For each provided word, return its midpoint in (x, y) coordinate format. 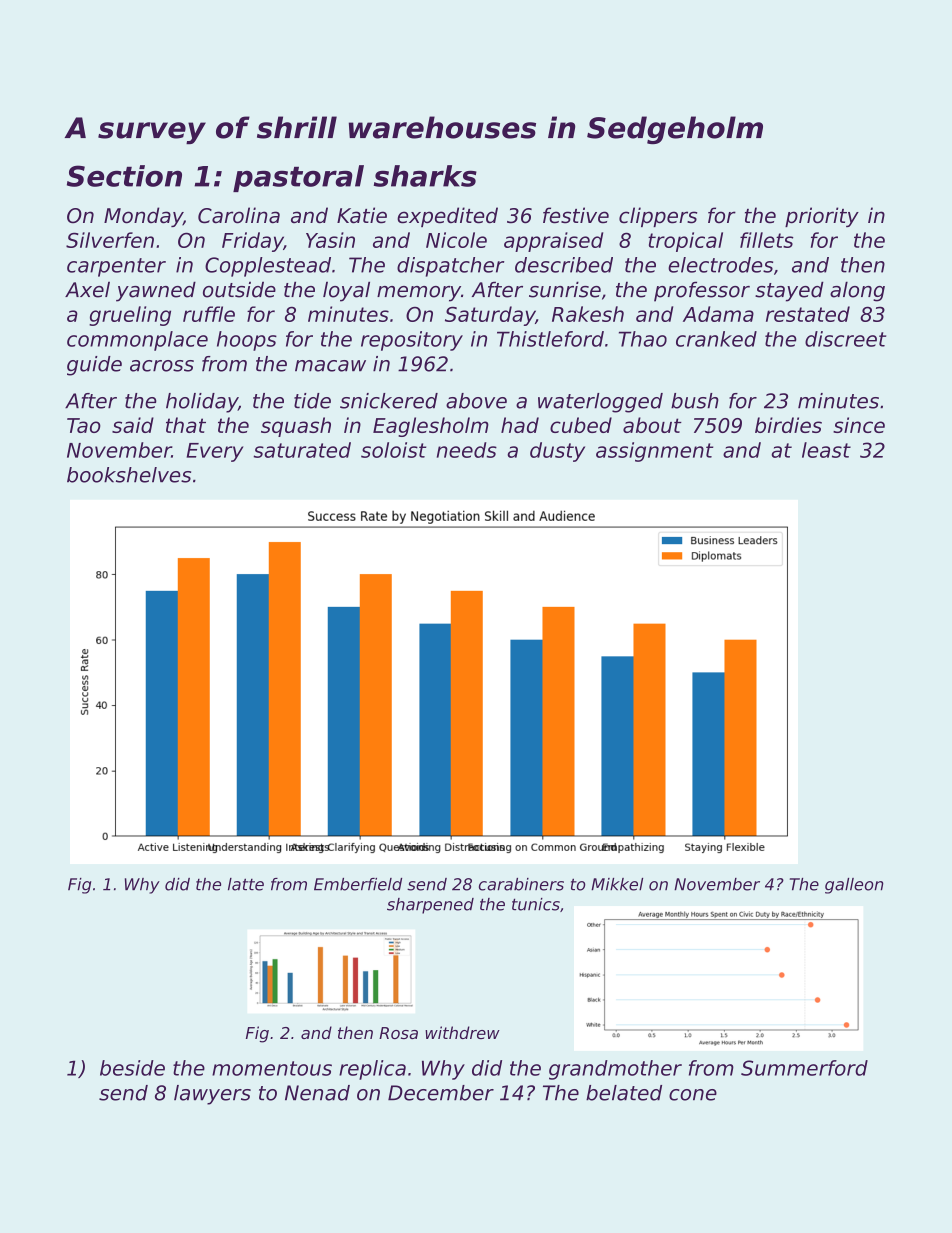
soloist (393, 450)
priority (822, 217)
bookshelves (129, 475)
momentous (272, 1068)
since (859, 425)
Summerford (804, 1068)
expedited (447, 217)
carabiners (521, 884)
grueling (130, 316)
